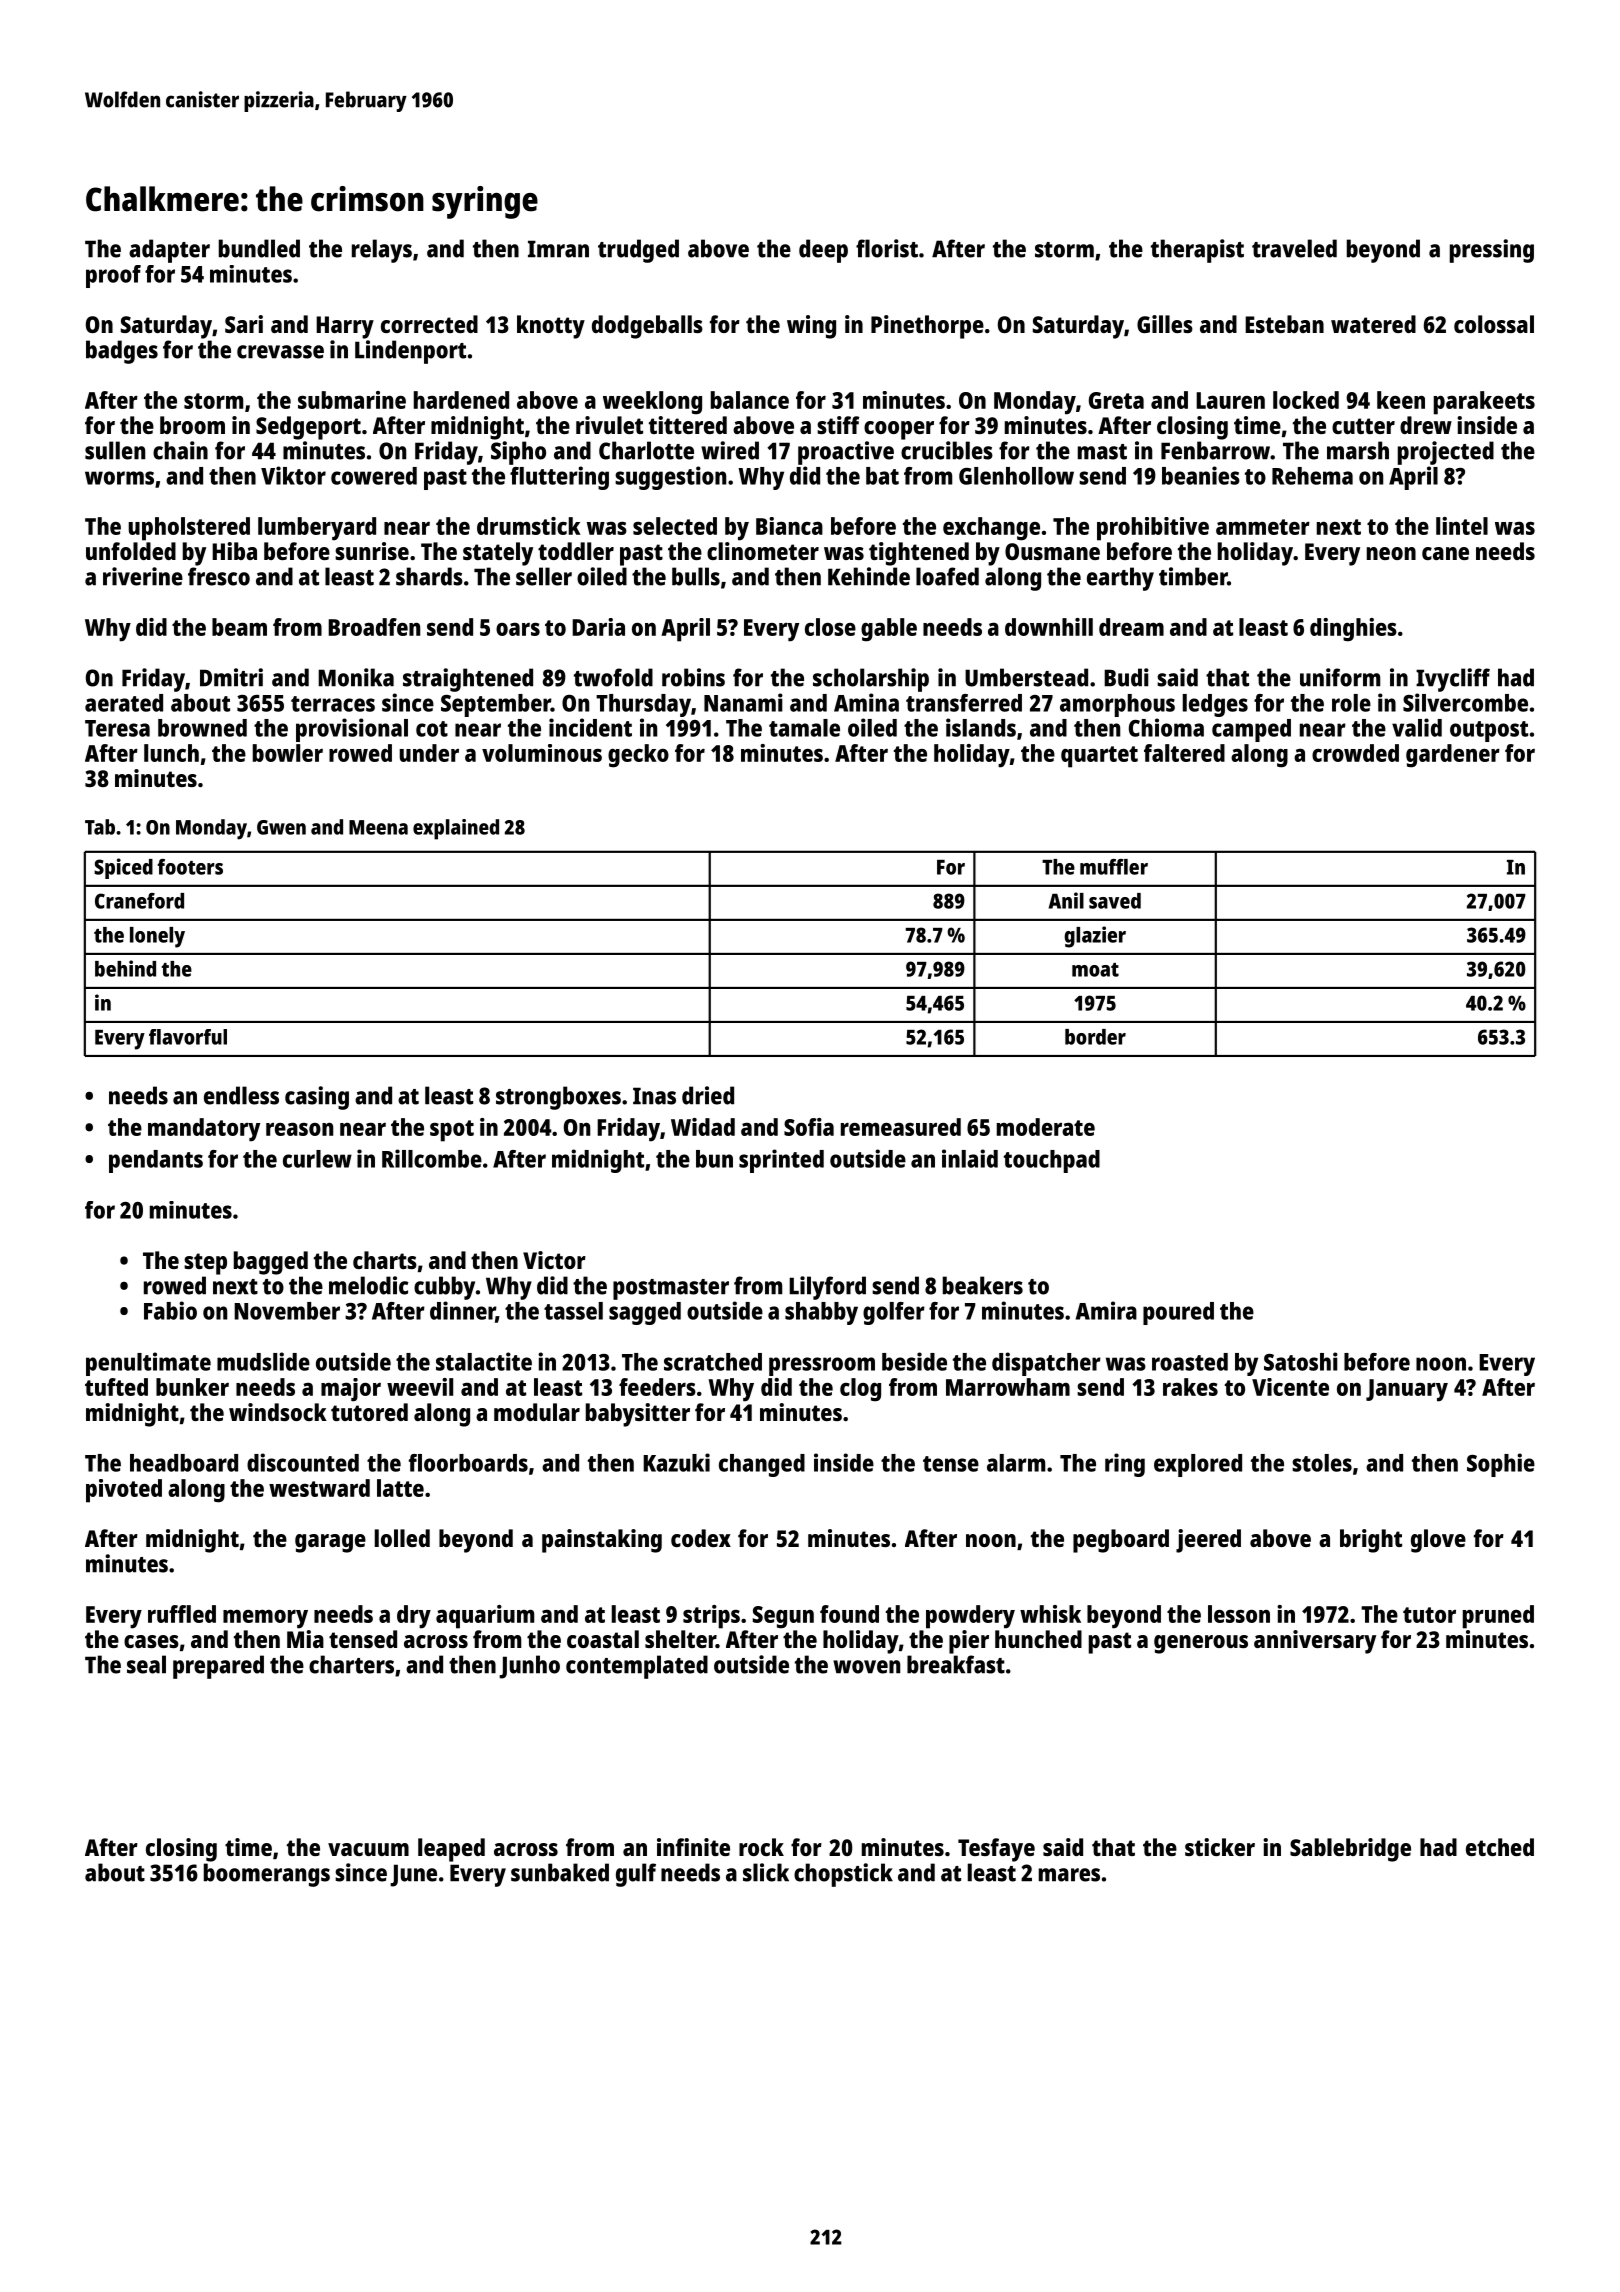  What do you see at coordinates (927, 327) in the screenshot?
I see `Pinethorpe` at bounding box center [927, 327].
